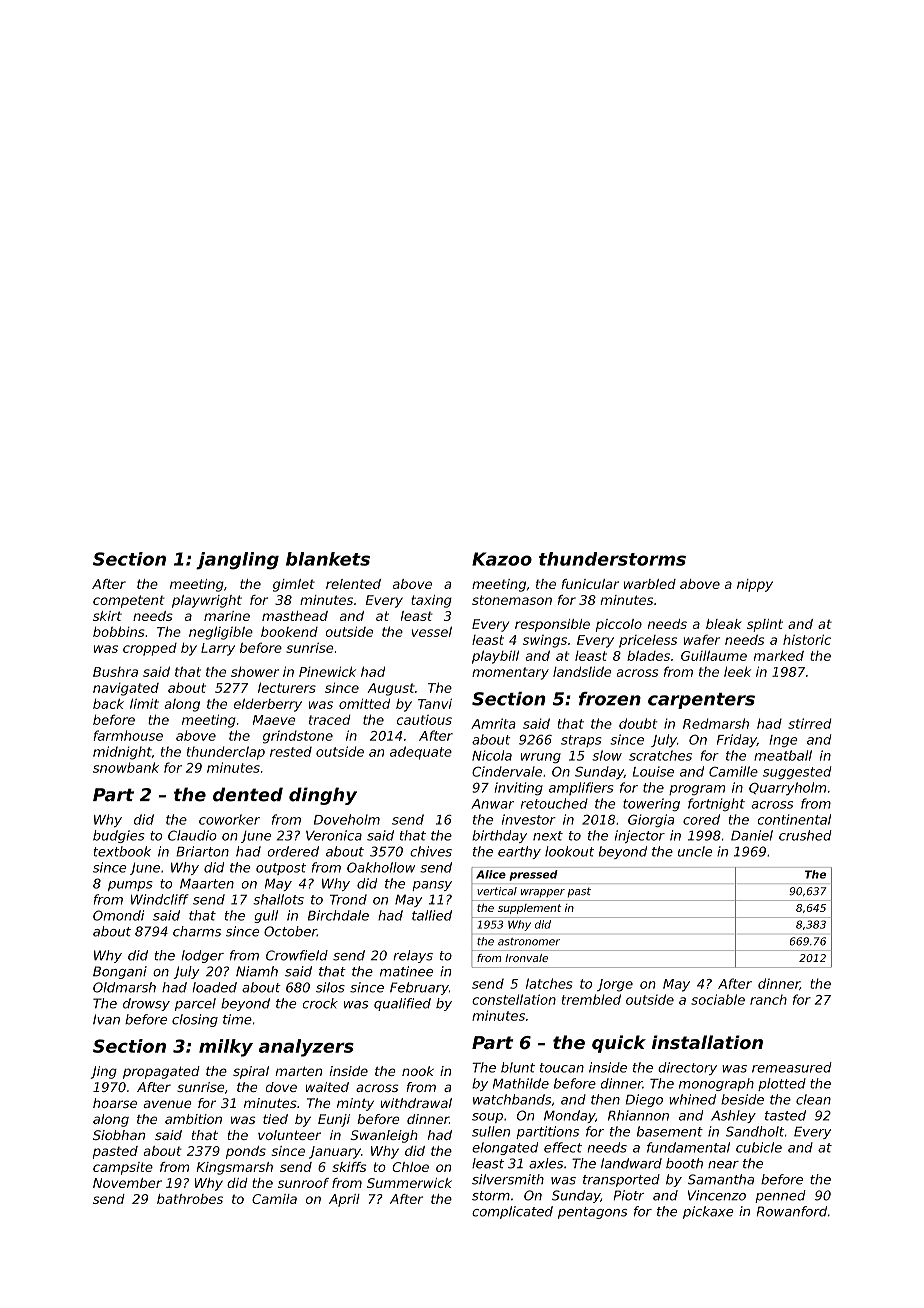  I want to click on dented, so click(248, 794).
